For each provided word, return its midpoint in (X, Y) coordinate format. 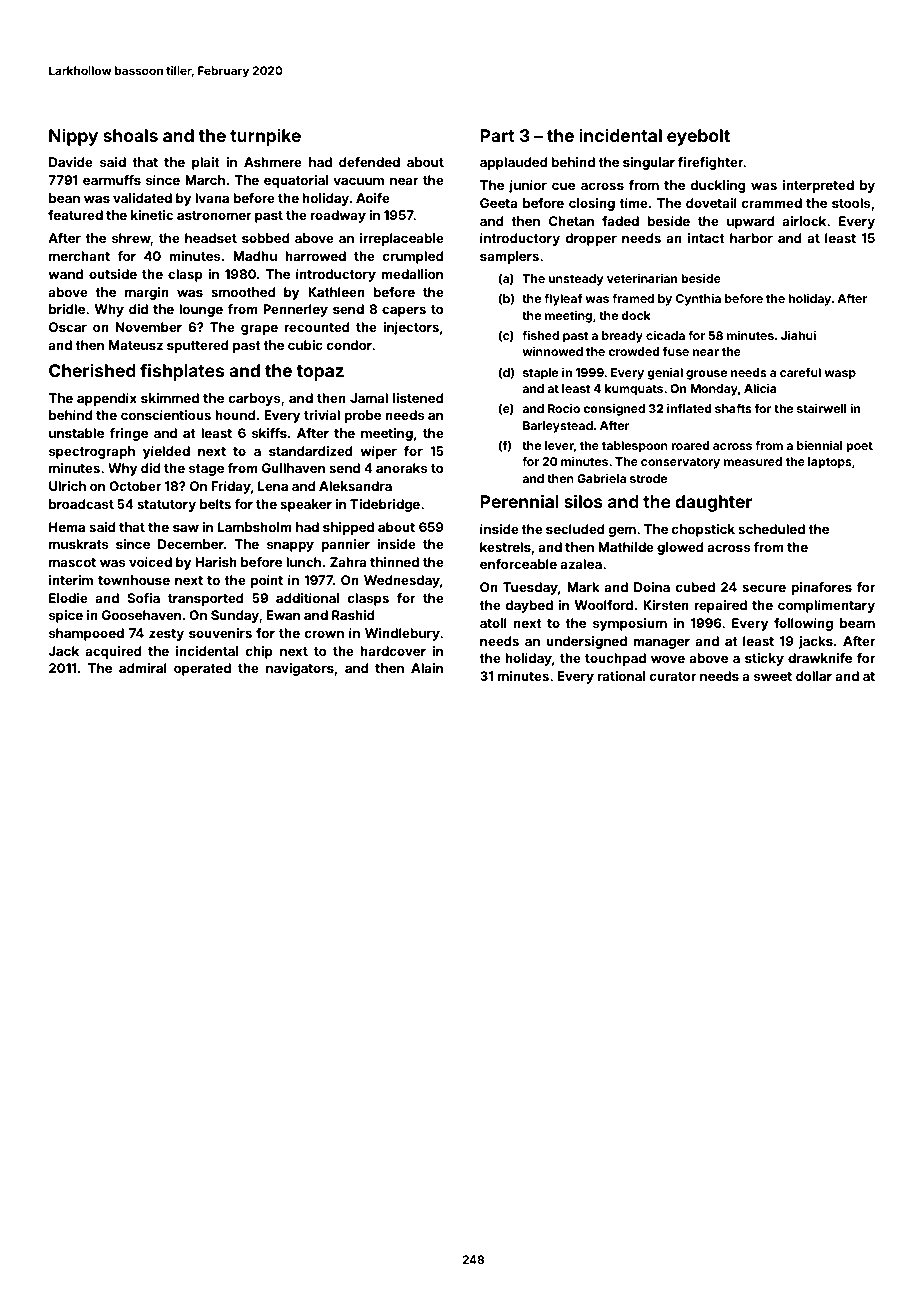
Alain (427, 668)
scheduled (771, 529)
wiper (378, 452)
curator (673, 676)
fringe (128, 434)
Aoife (373, 198)
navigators (300, 669)
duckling (718, 186)
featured (75, 215)
